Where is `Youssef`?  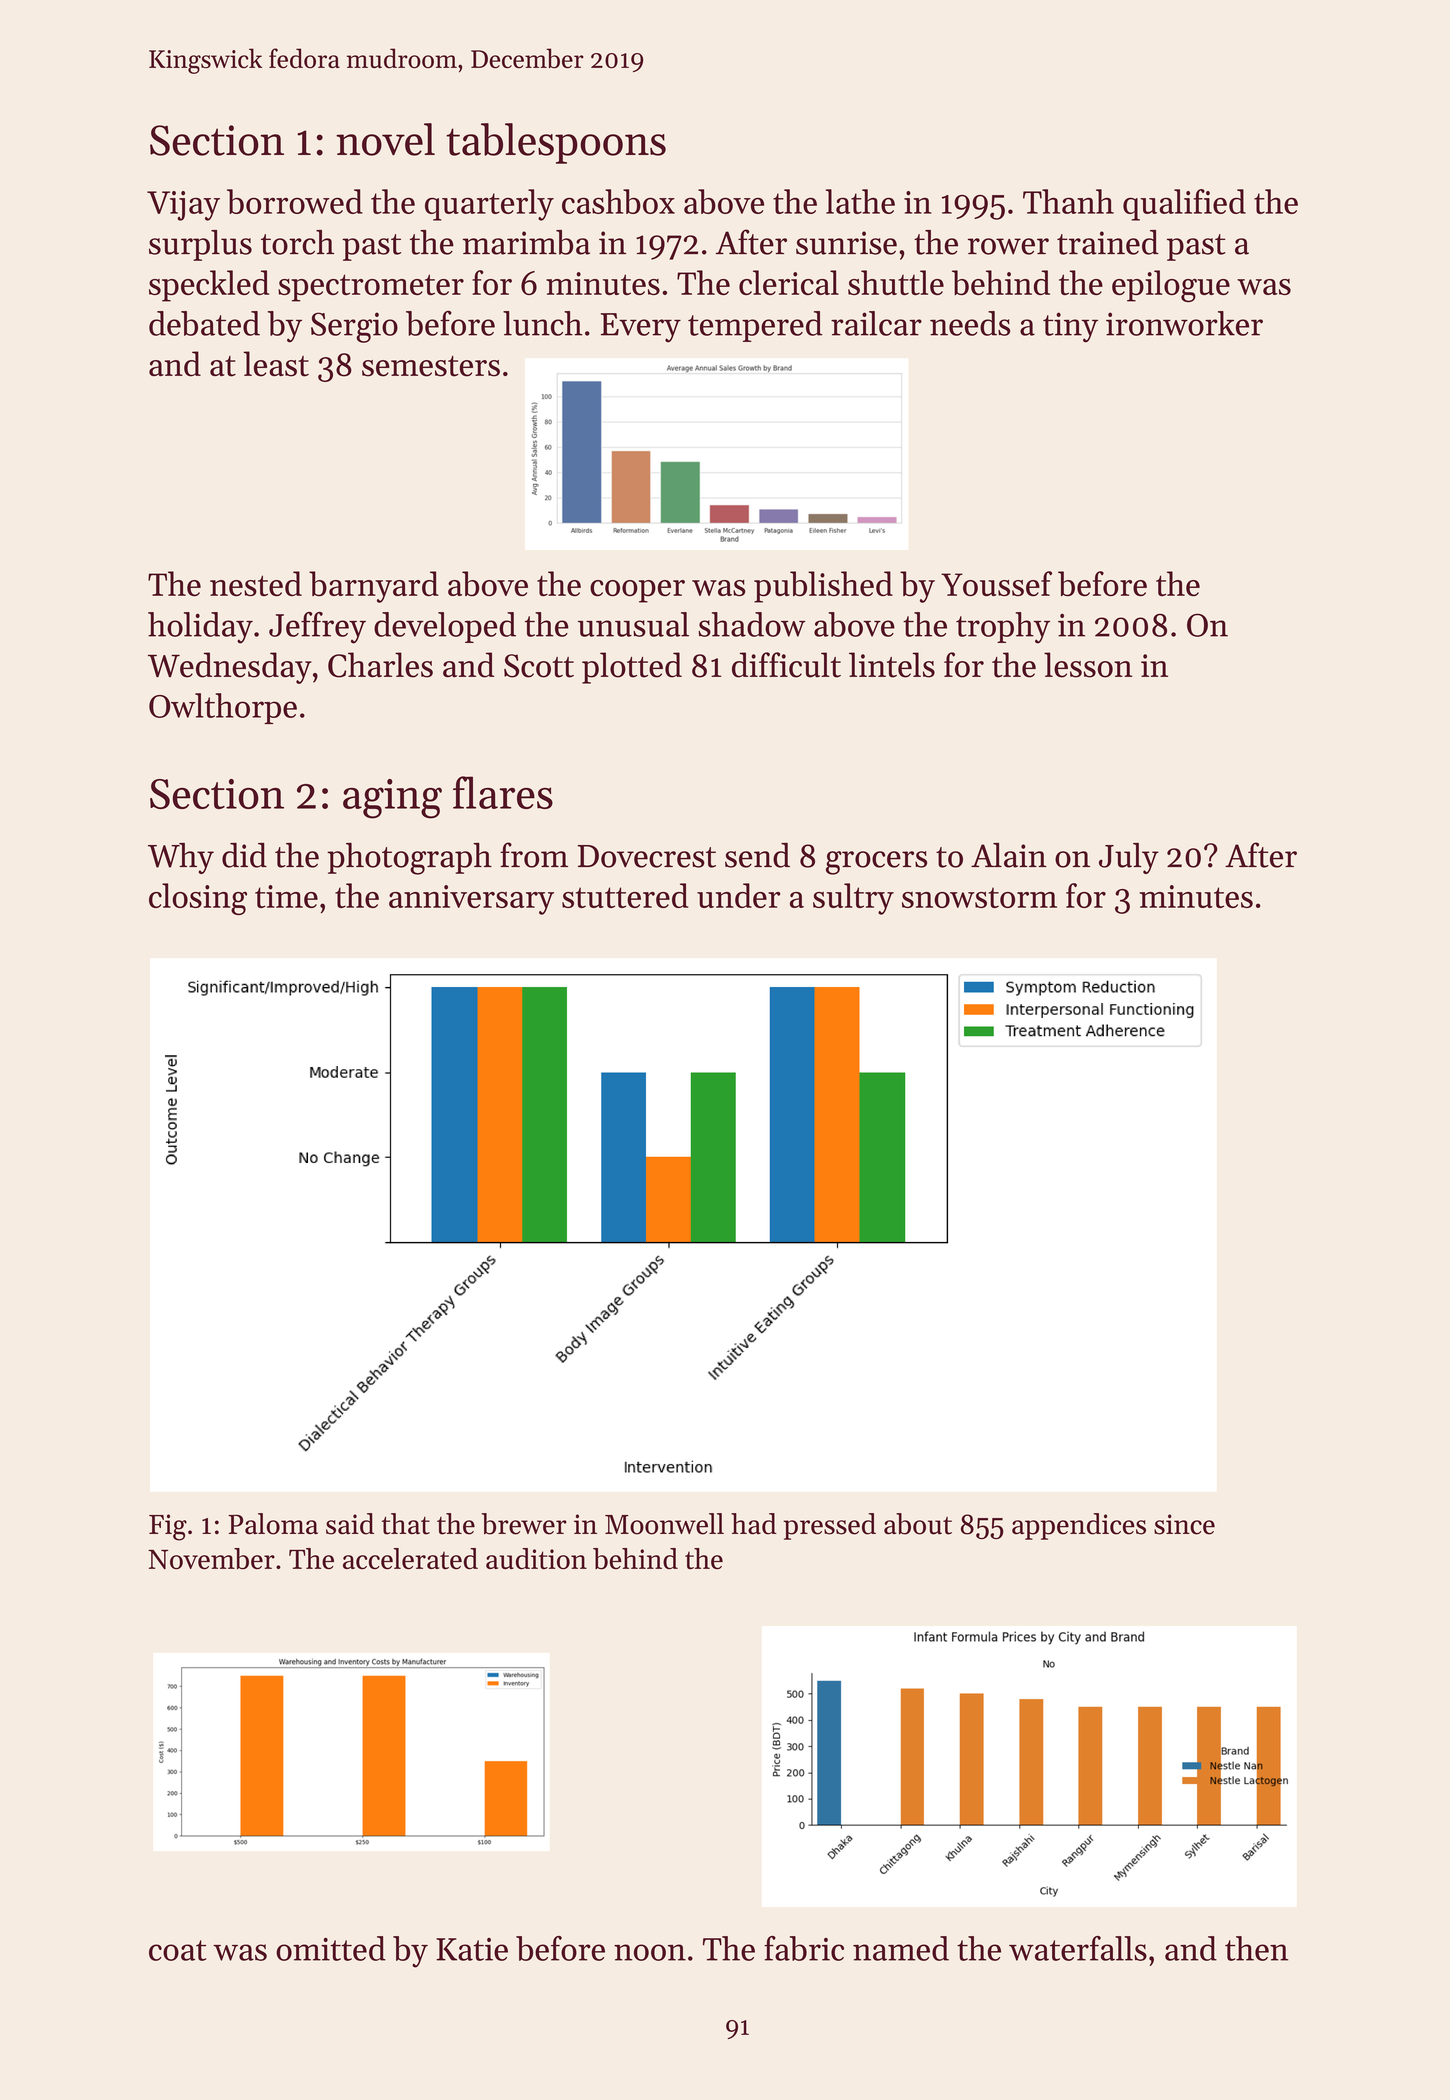
Youssef is located at coordinates (996, 583).
